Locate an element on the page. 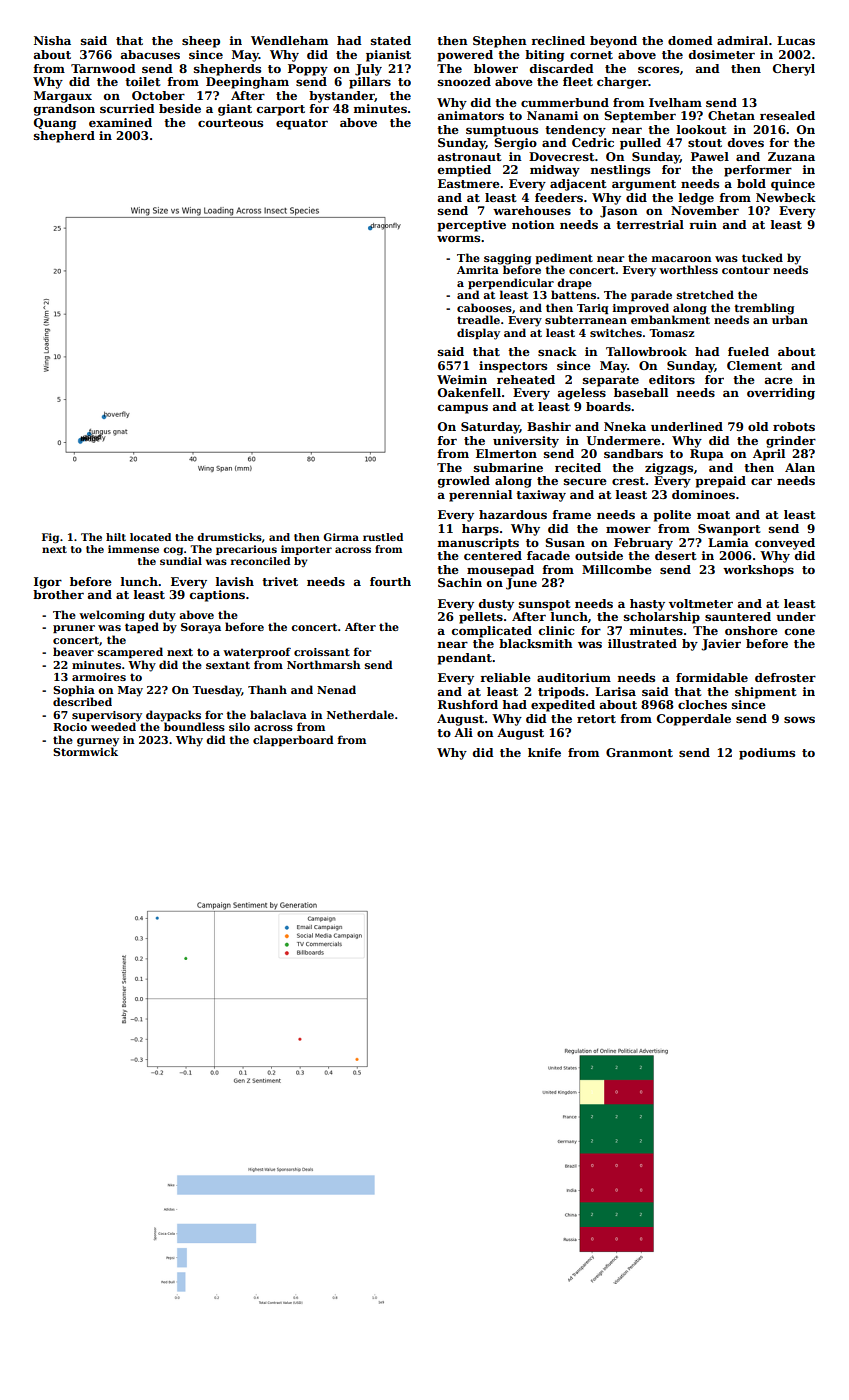  Quang is located at coordinates (55, 124).
